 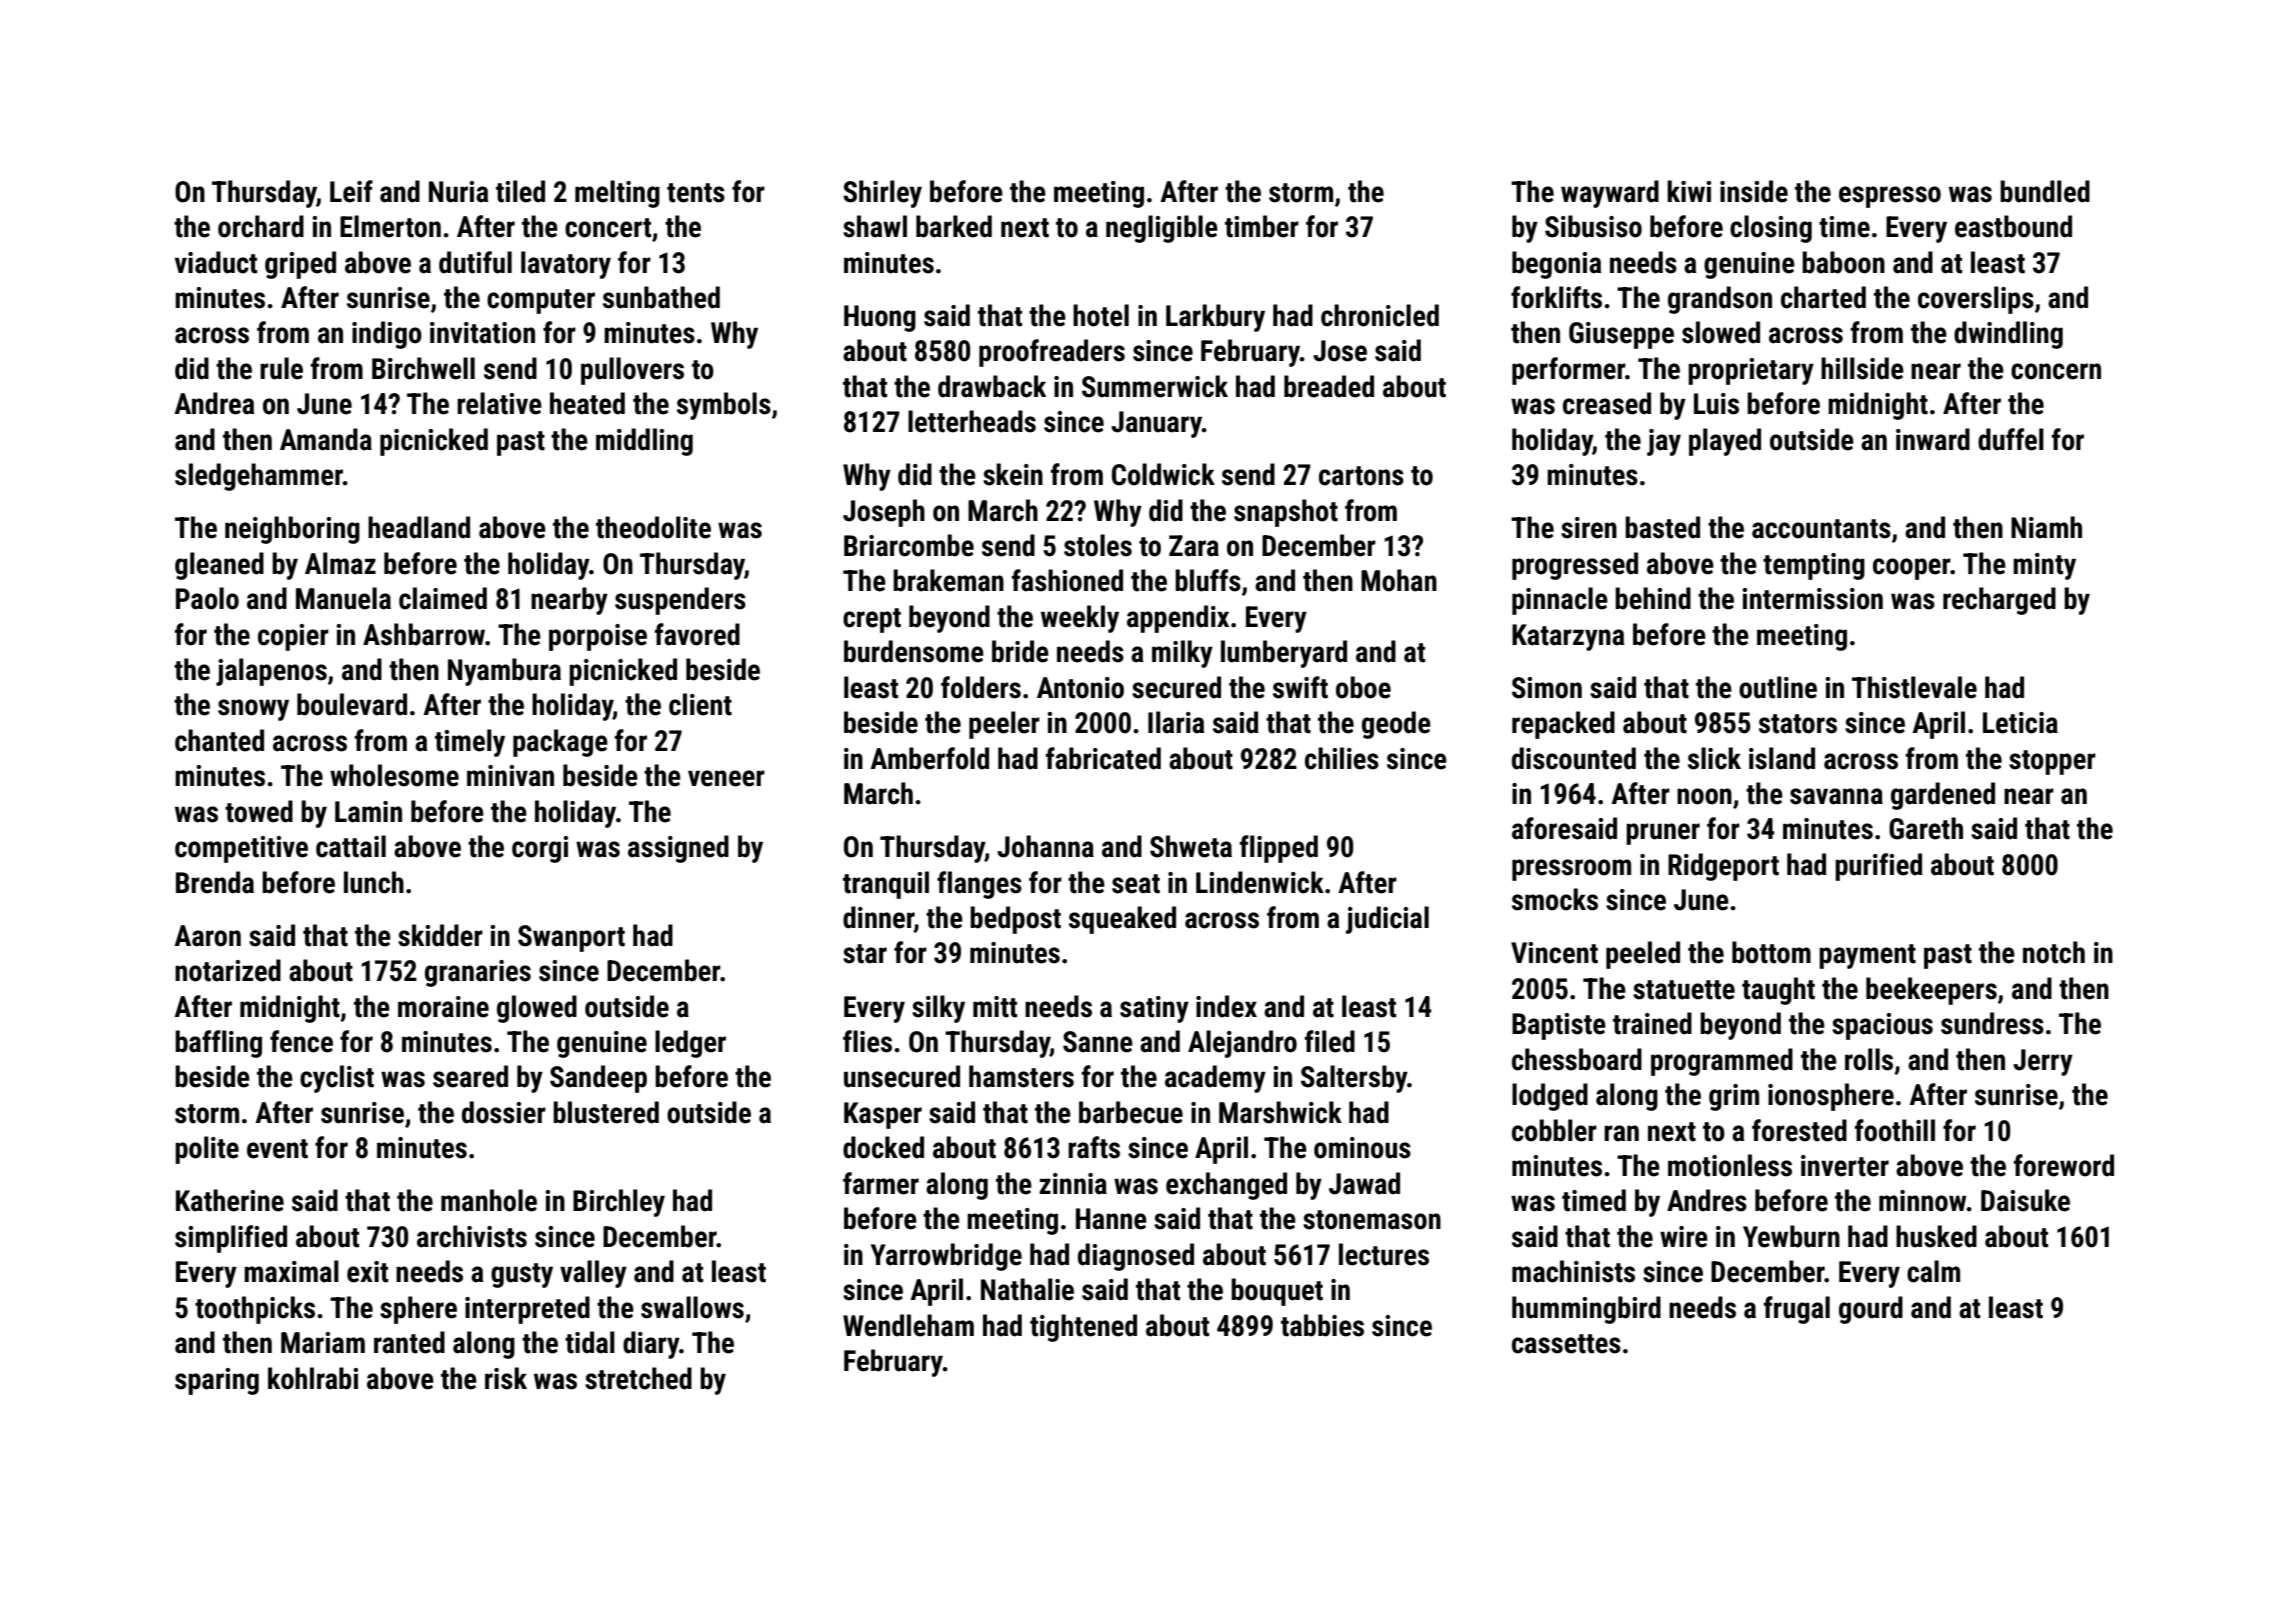 I want to click on kiwi, so click(x=1689, y=191).
